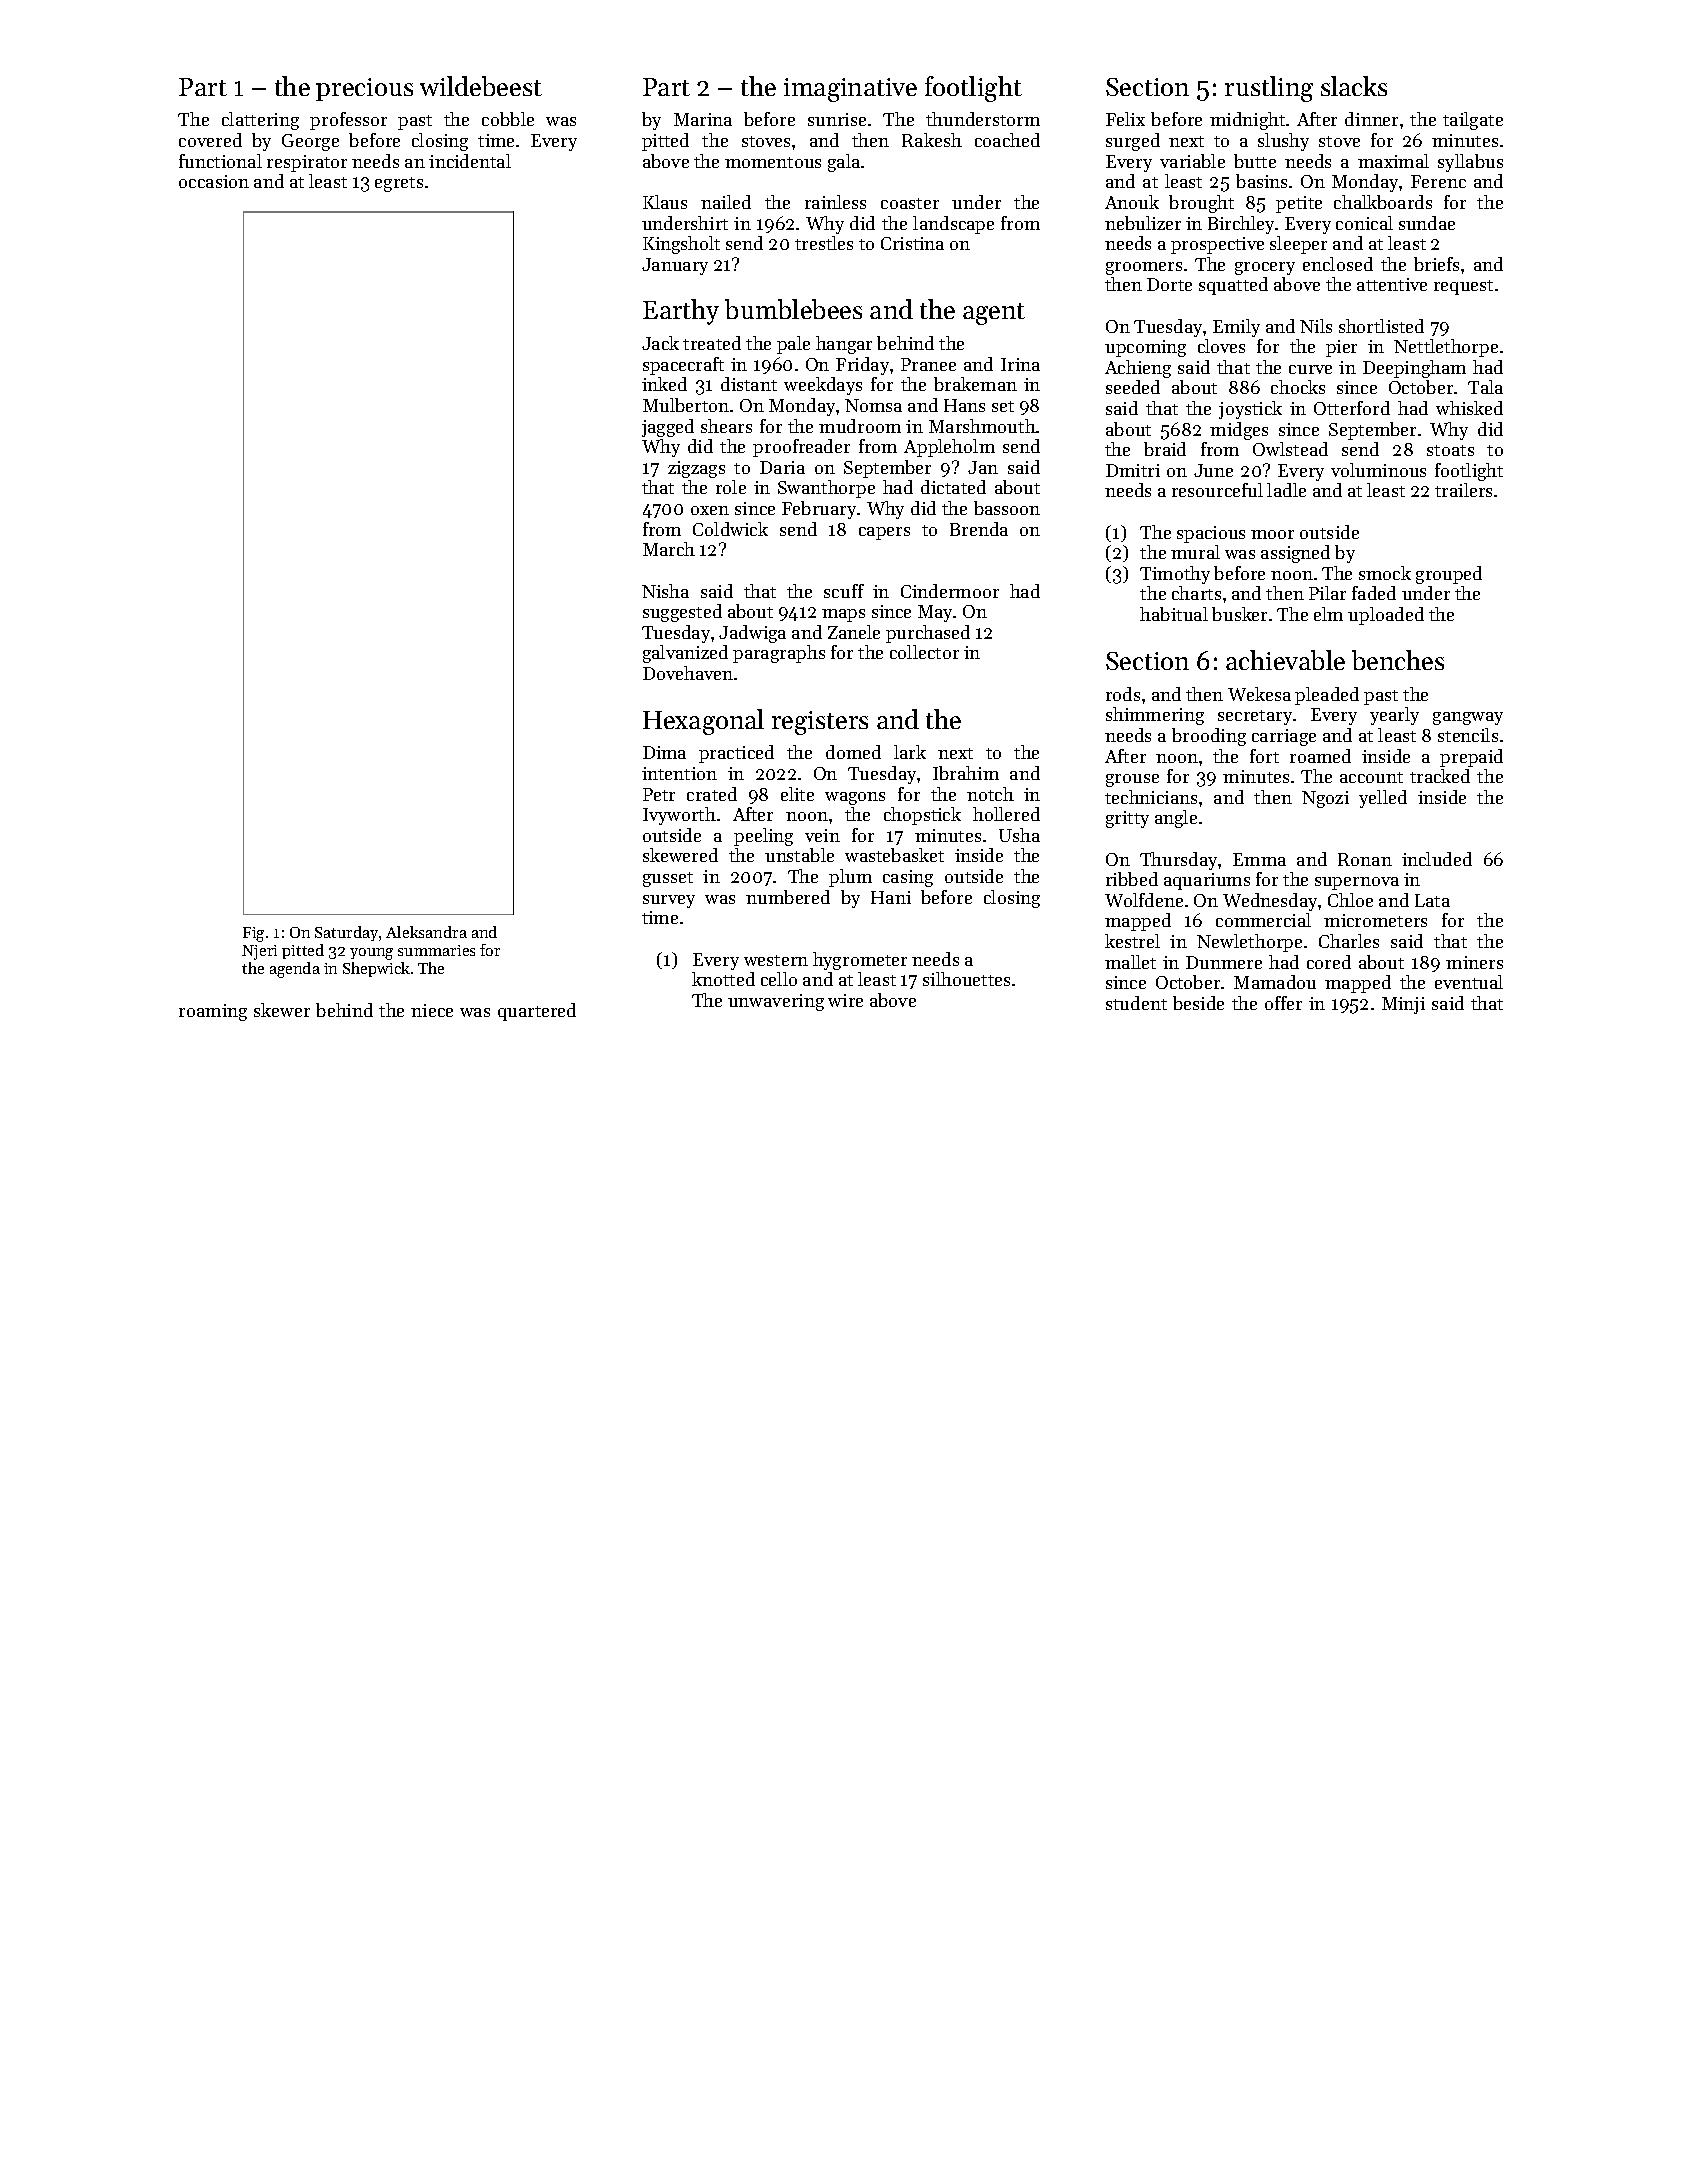  What do you see at coordinates (664, 752) in the page?
I see `Dima` at bounding box center [664, 752].
